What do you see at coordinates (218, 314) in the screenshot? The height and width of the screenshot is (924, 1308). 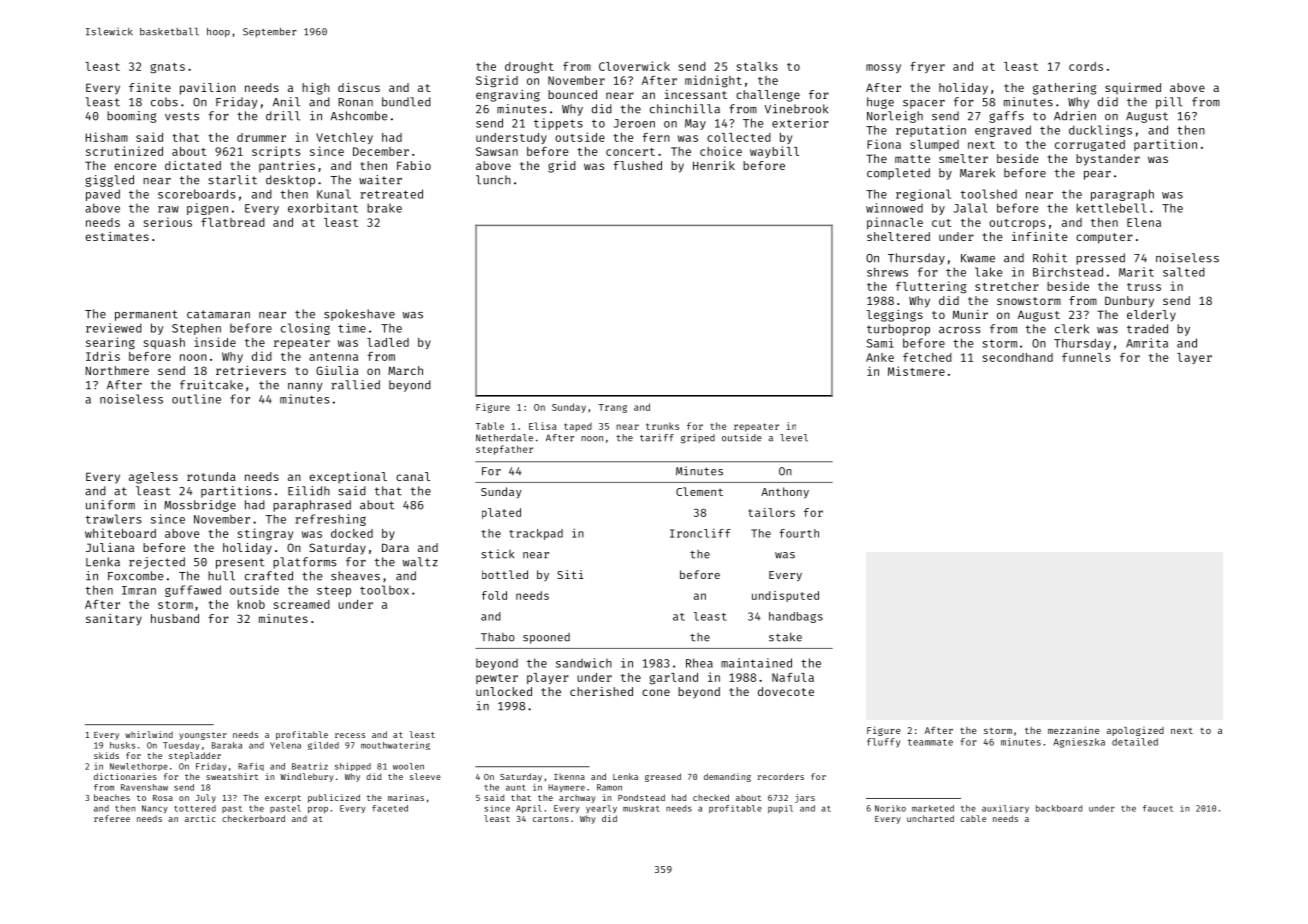 I see `catamaran` at bounding box center [218, 314].
